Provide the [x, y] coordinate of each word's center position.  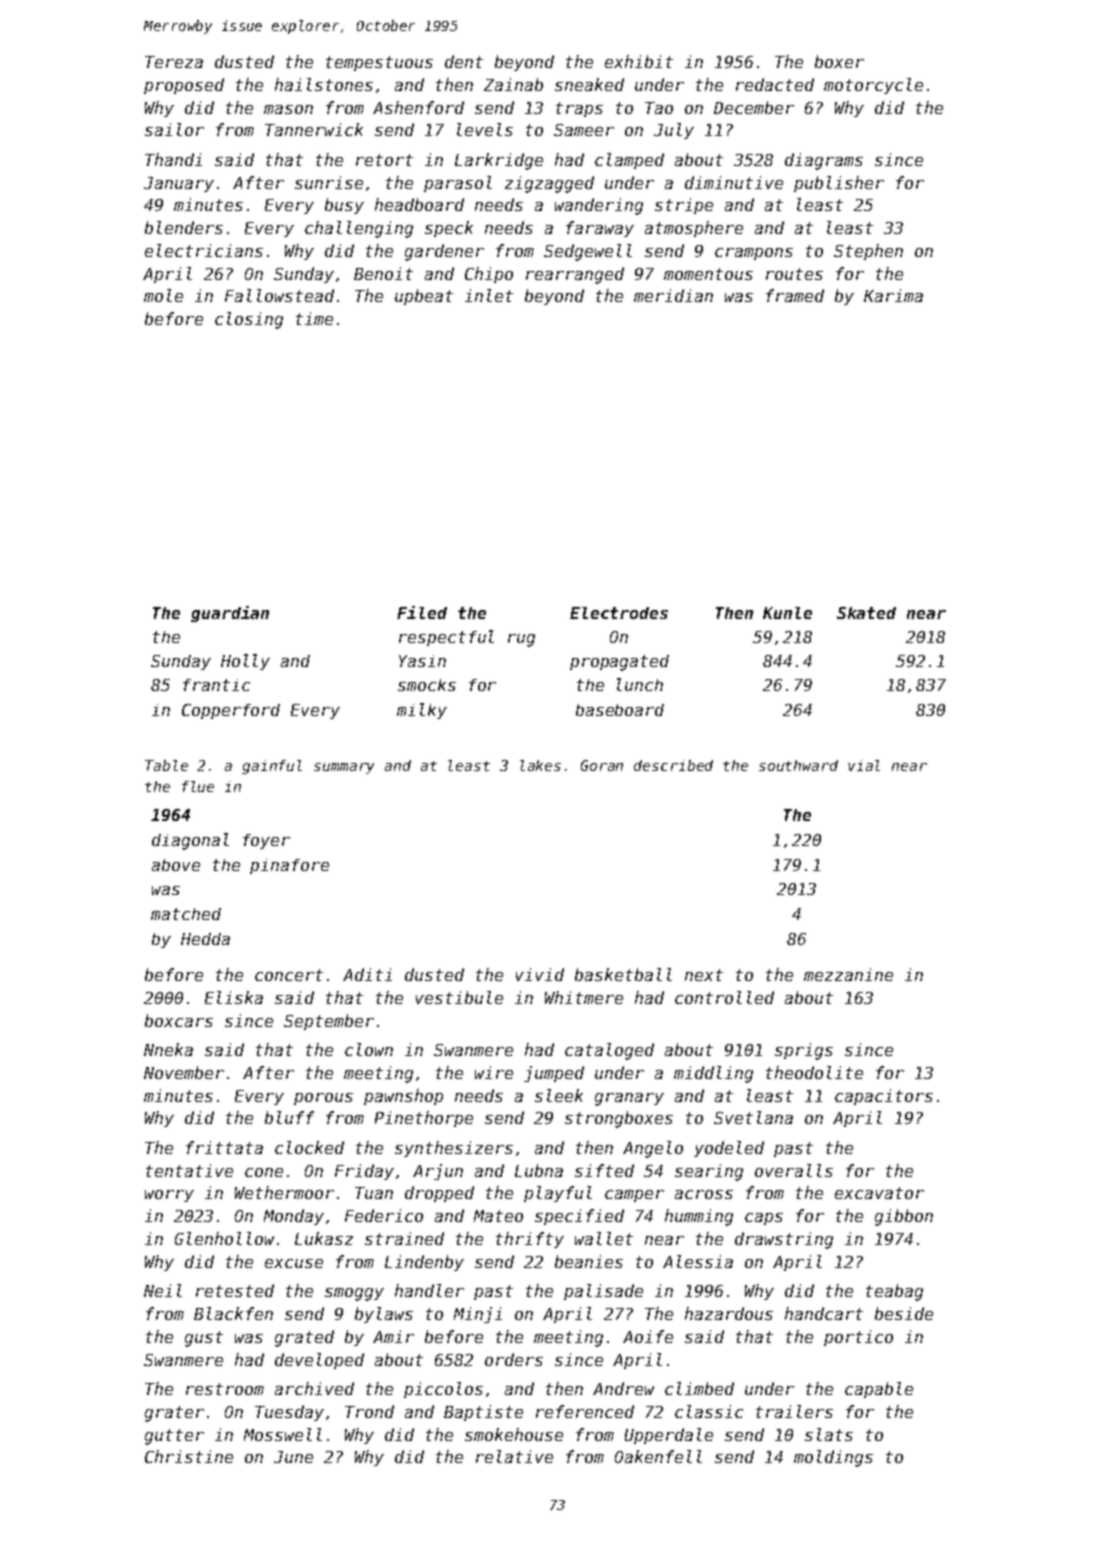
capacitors [884, 1097]
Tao [659, 108]
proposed [184, 86]
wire [494, 1072]
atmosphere [694, 229]
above [176, 865]
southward [798, 765]
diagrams [824, 161]
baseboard [620, 710]
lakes [540, 765]
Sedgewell [588, 252]
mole [163, 295]
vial [864, 765]
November [184, 1072]
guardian [230, 614]
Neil [163, 1290]
